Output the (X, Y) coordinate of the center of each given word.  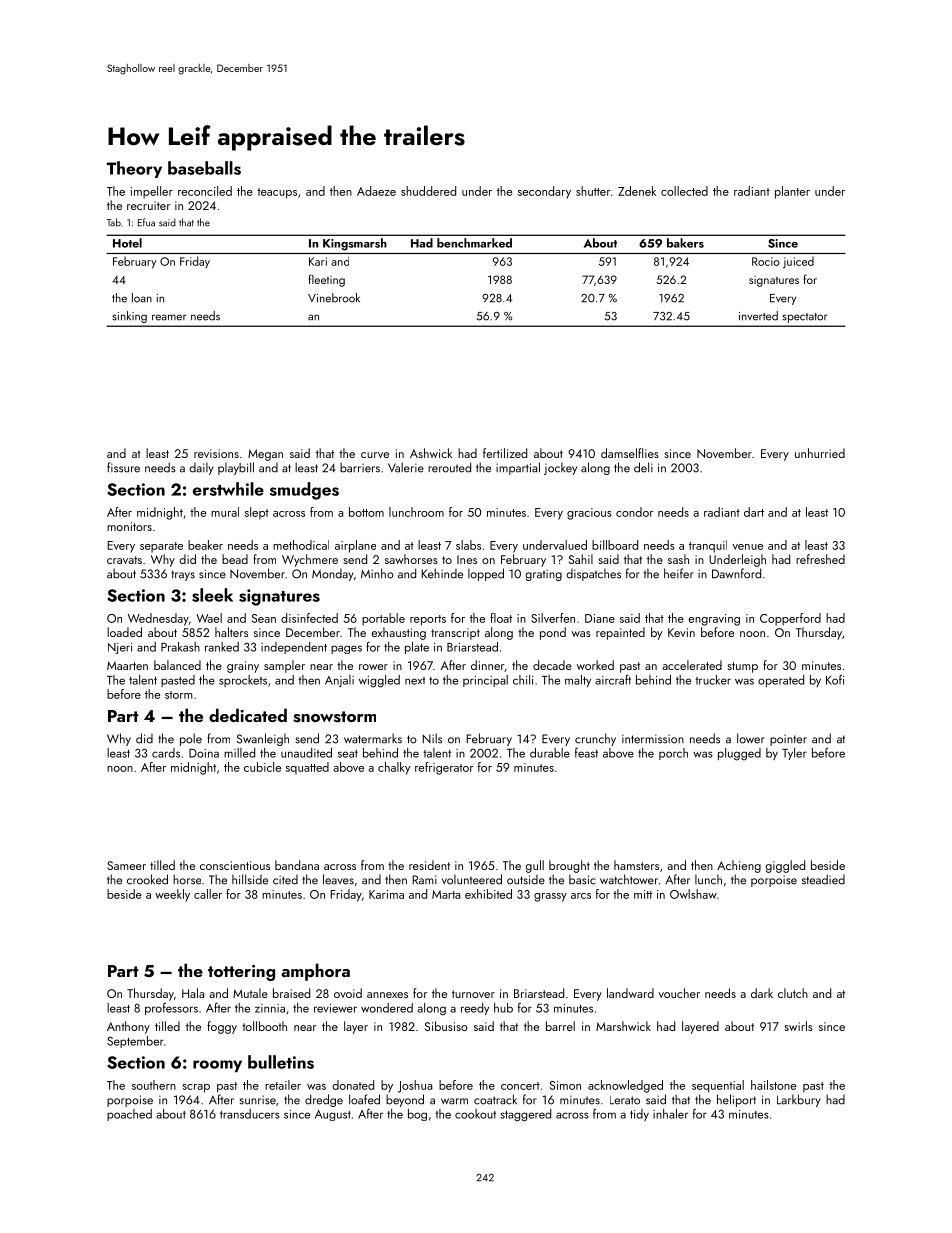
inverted (758, 316)
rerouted (449, 467)
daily (201, 468)
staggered (525, 1115)
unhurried (820, 453)
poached (129, 1115)
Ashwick (431, 453)
